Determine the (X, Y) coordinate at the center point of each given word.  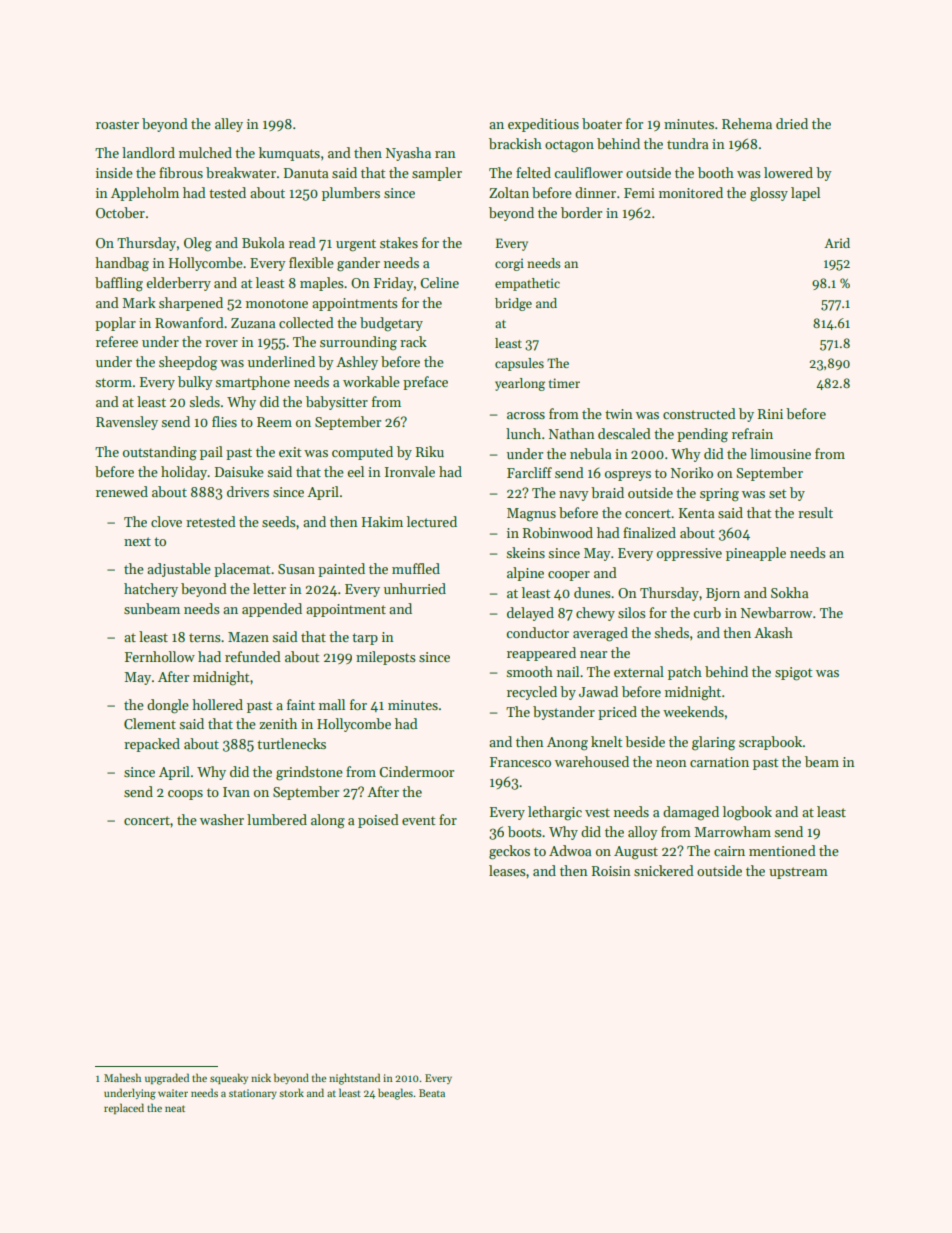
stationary (253, 1094)
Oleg (198, 244)
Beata (432, 1093)
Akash (773, 632)
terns (205, 637)
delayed (530, 614)
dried (792, 123)
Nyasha (408, 154)
